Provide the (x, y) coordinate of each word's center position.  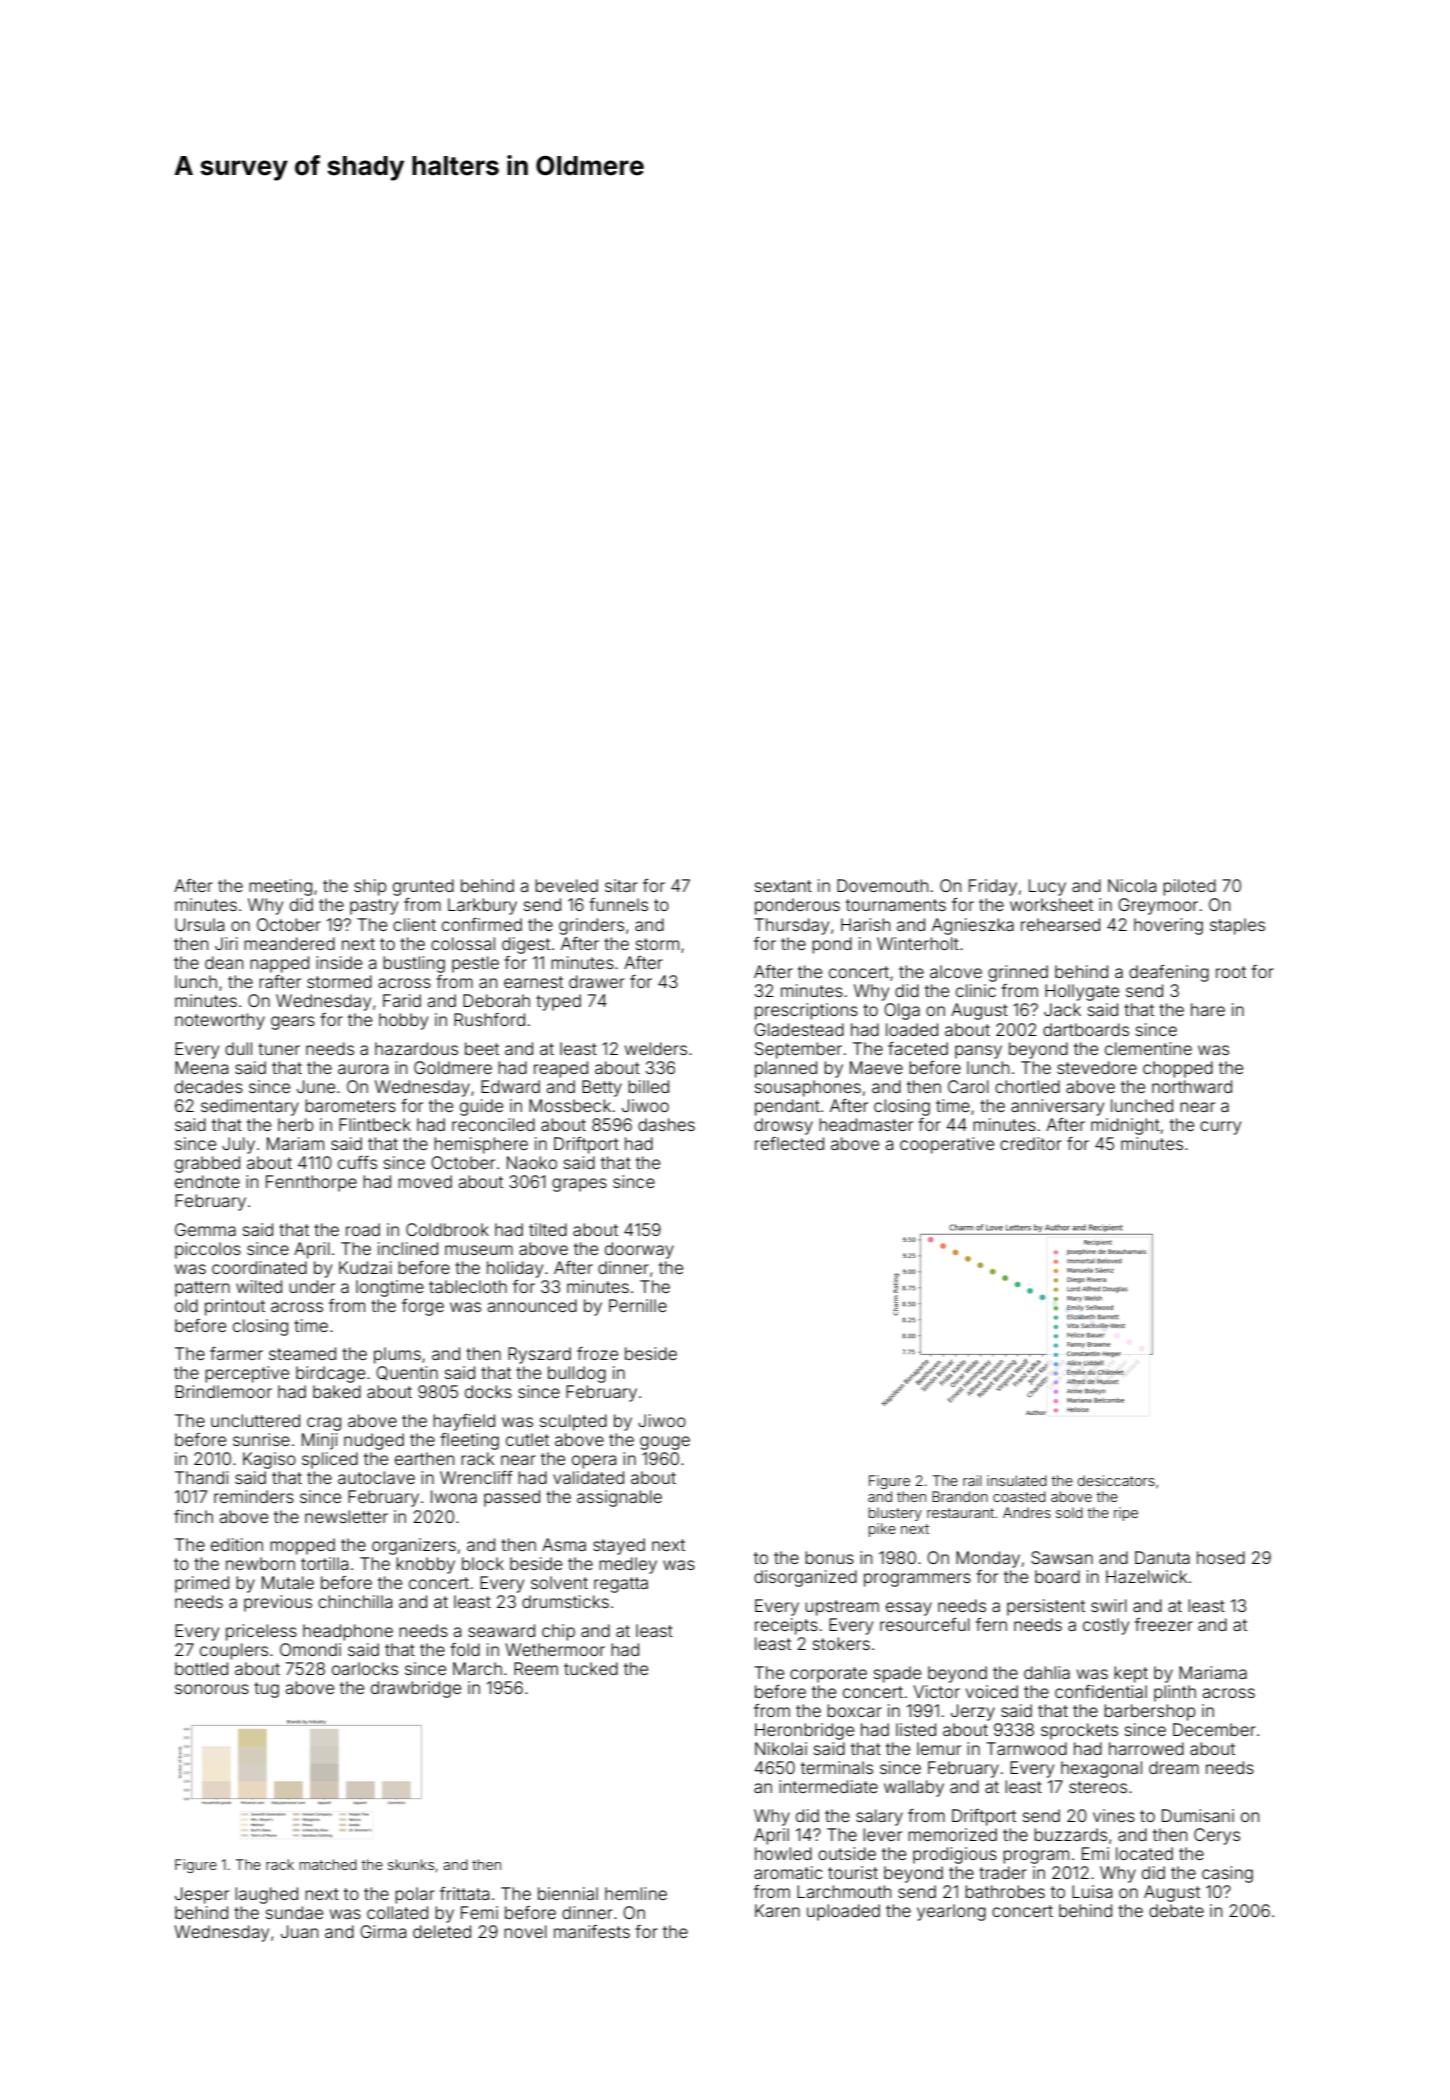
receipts (786, 1626)
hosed (1221, 1557)
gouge (665, 1443)
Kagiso (269, 1460)
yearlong (951, 1912)
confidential (1101, 1691)
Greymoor (1158, 906)
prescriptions (806, 1011)
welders (656, 1048)
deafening (1169, 973)
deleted (442, 1931)
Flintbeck (375, 1124)
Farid (402, 1000)
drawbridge (416, 1689)
